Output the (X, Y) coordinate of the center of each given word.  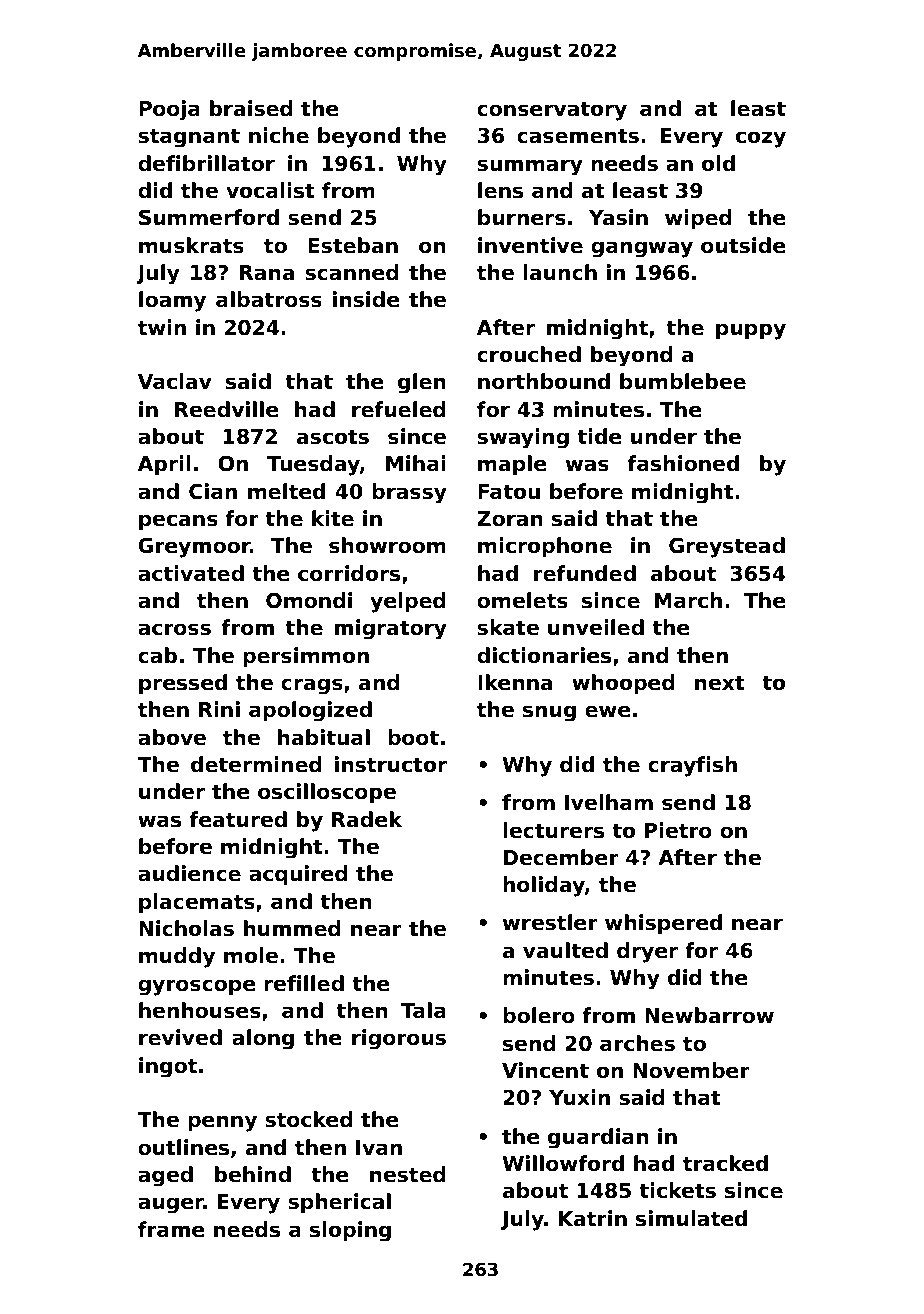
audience (189, 873)
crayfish (692, 766)
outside (743, 245)
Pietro (678, 830)
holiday (544, 886)
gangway (642, 249)
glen (422, 383)
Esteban (353, 245)
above (172, 737)
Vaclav (175, 381)
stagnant (189, 138)
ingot (168, 1067)
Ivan (379, 1148)
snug (549, 713)
